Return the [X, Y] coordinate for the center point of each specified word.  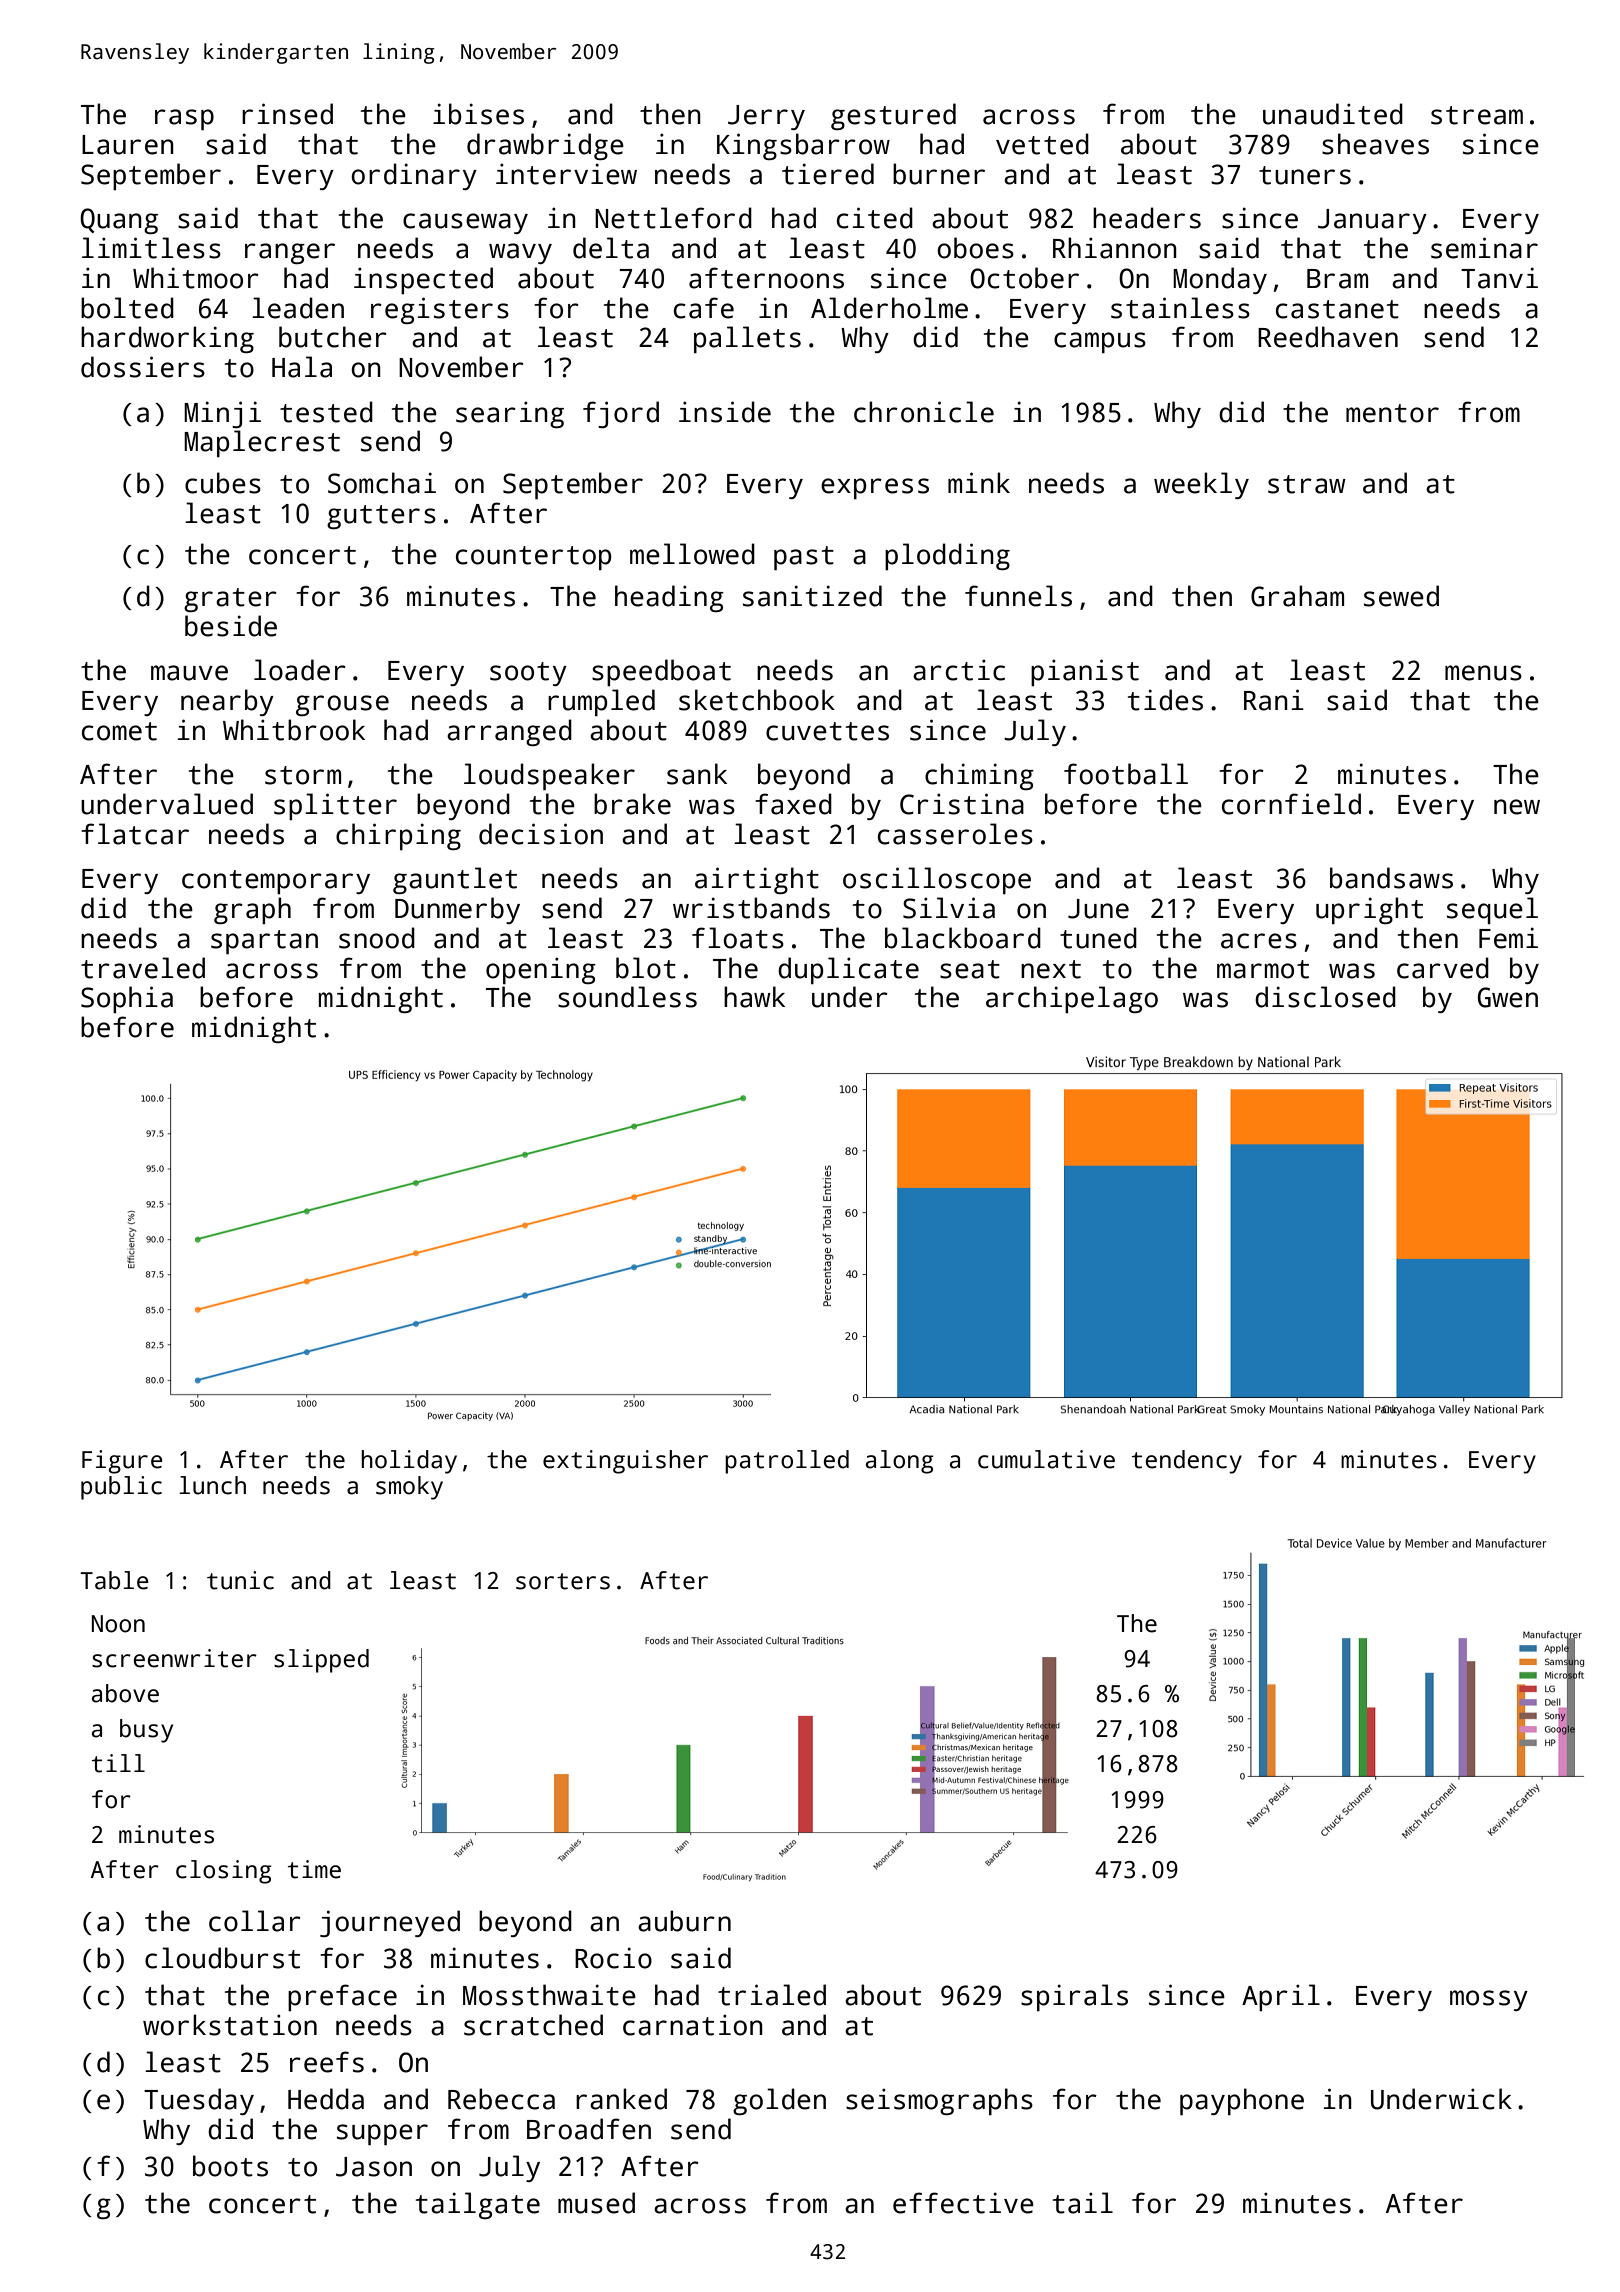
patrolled [787, 1462]
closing [223, 1872]
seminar [1484, 248]
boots [230, 2166]
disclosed [1325, 997]
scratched [533, 2025]
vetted [1042, 144]
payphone [1242, 2101]
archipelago [1072, 999]
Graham [1297, 596]
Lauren [128, 145]
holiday [409, 1462]
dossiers [143, 367]
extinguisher [625, 1462]
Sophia [127, 999]
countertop [533, 558]
